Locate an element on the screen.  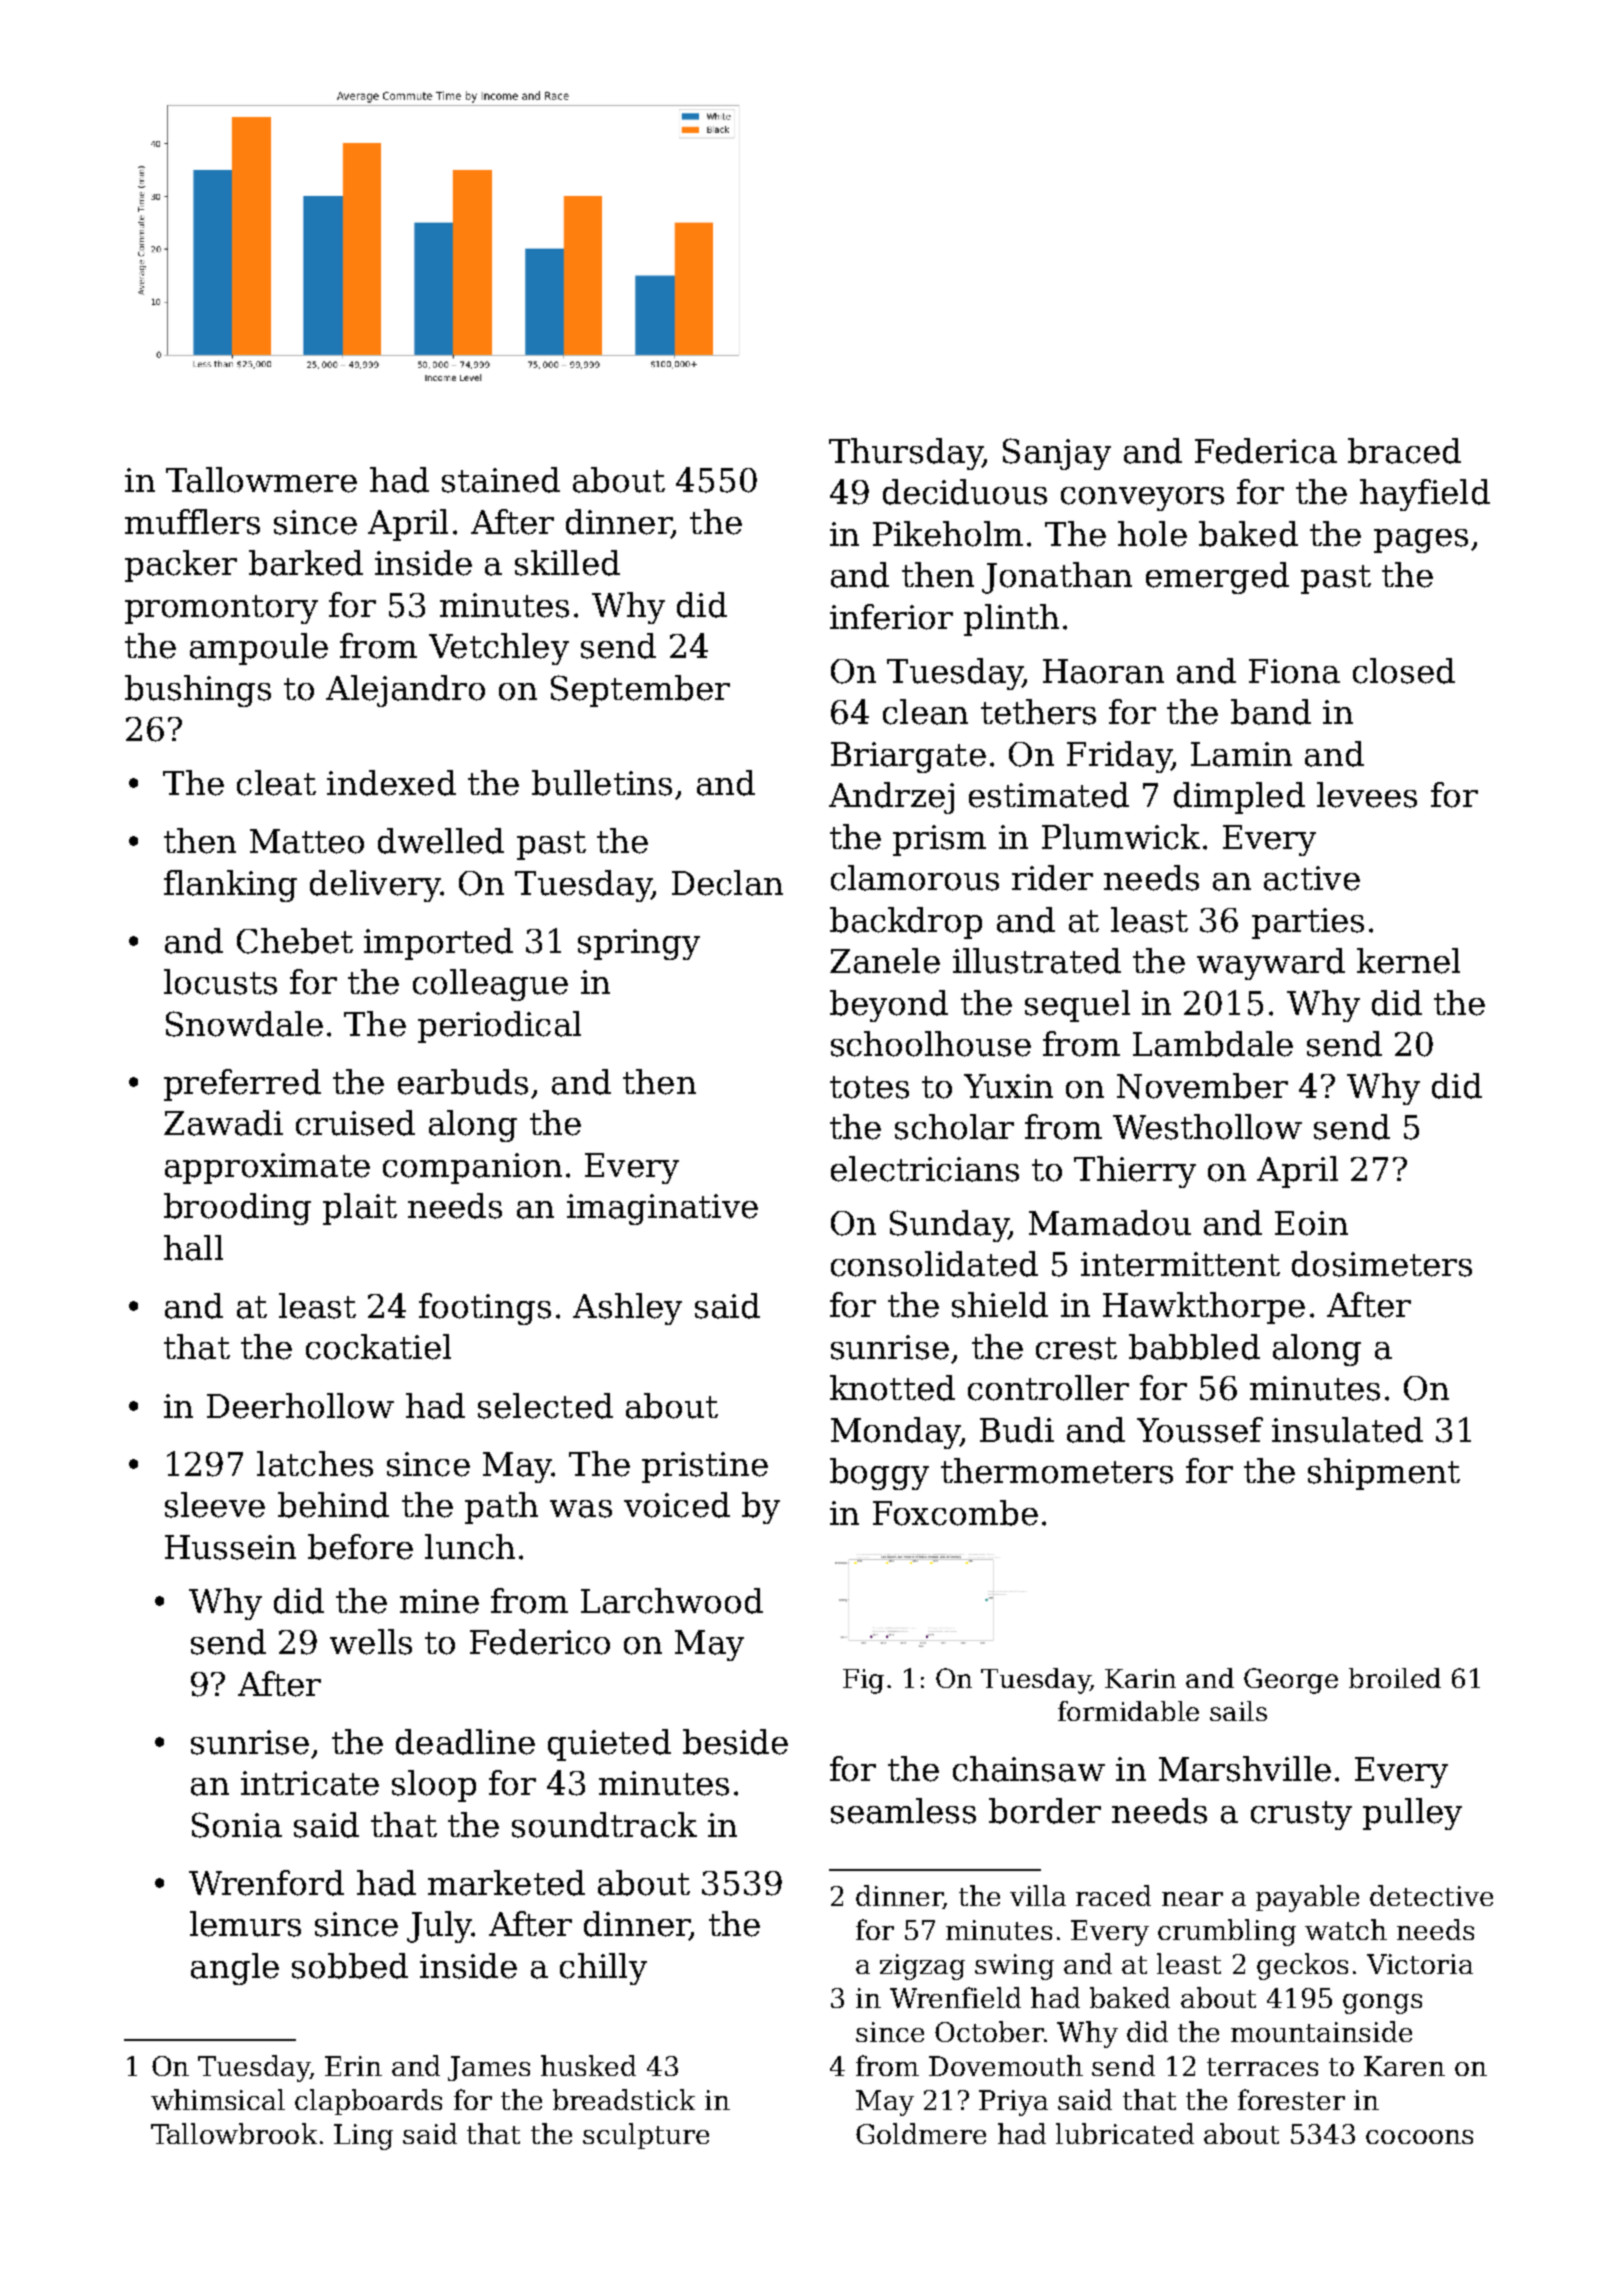
Tallowmere is located at coordinates (261, 480).
